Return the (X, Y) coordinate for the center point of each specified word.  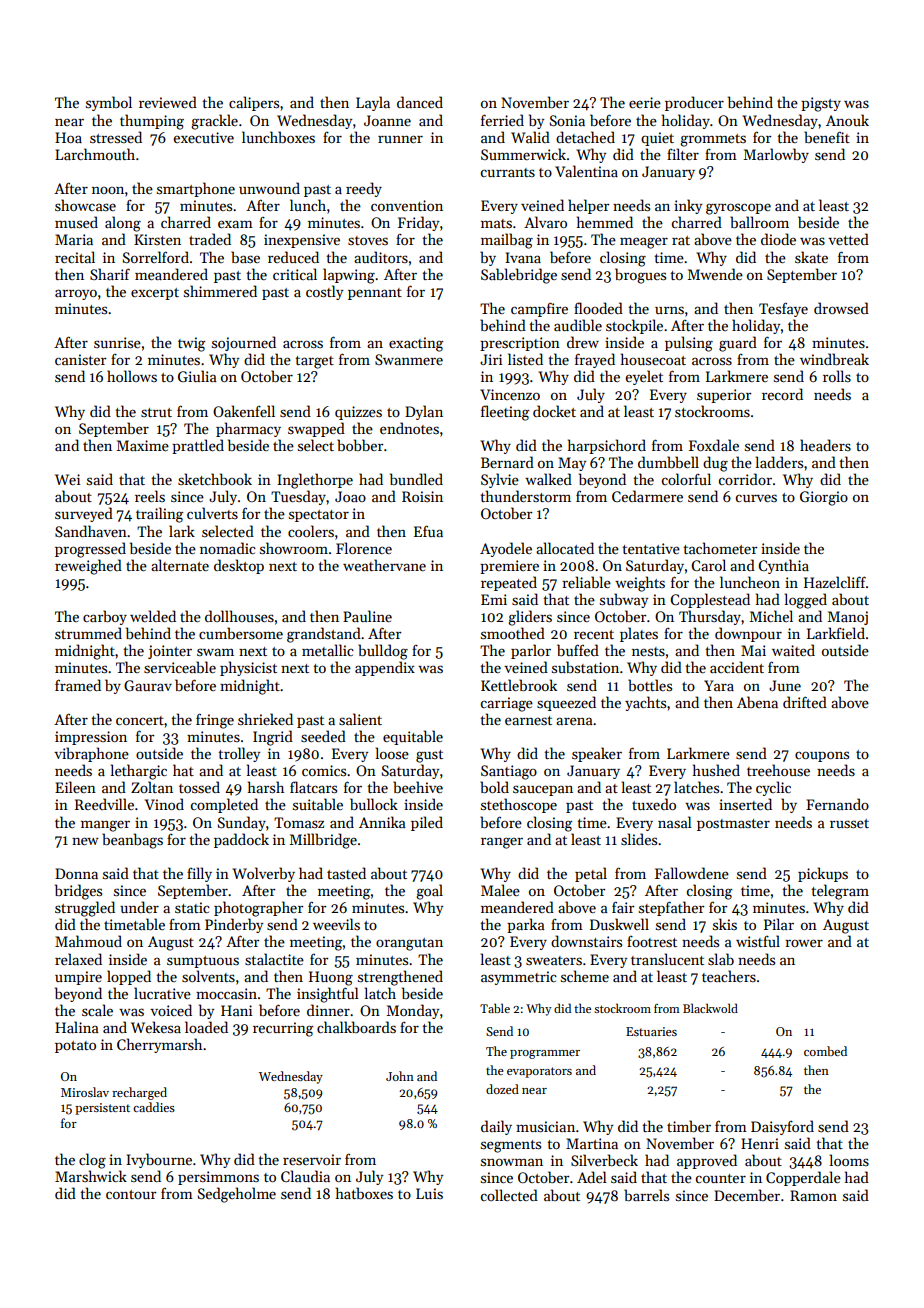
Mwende (715, 274)
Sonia (567, 120)
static (192, 907)
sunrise (117, 342)
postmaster (733, 825)
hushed (716, 770)
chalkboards (356, 1027)
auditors (381, 257)
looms (849, 1160)
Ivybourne (159, 1160)
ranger (502, 843)
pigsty (821, 104)
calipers (254, 103)
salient (360, 719)
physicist (248, 668)
